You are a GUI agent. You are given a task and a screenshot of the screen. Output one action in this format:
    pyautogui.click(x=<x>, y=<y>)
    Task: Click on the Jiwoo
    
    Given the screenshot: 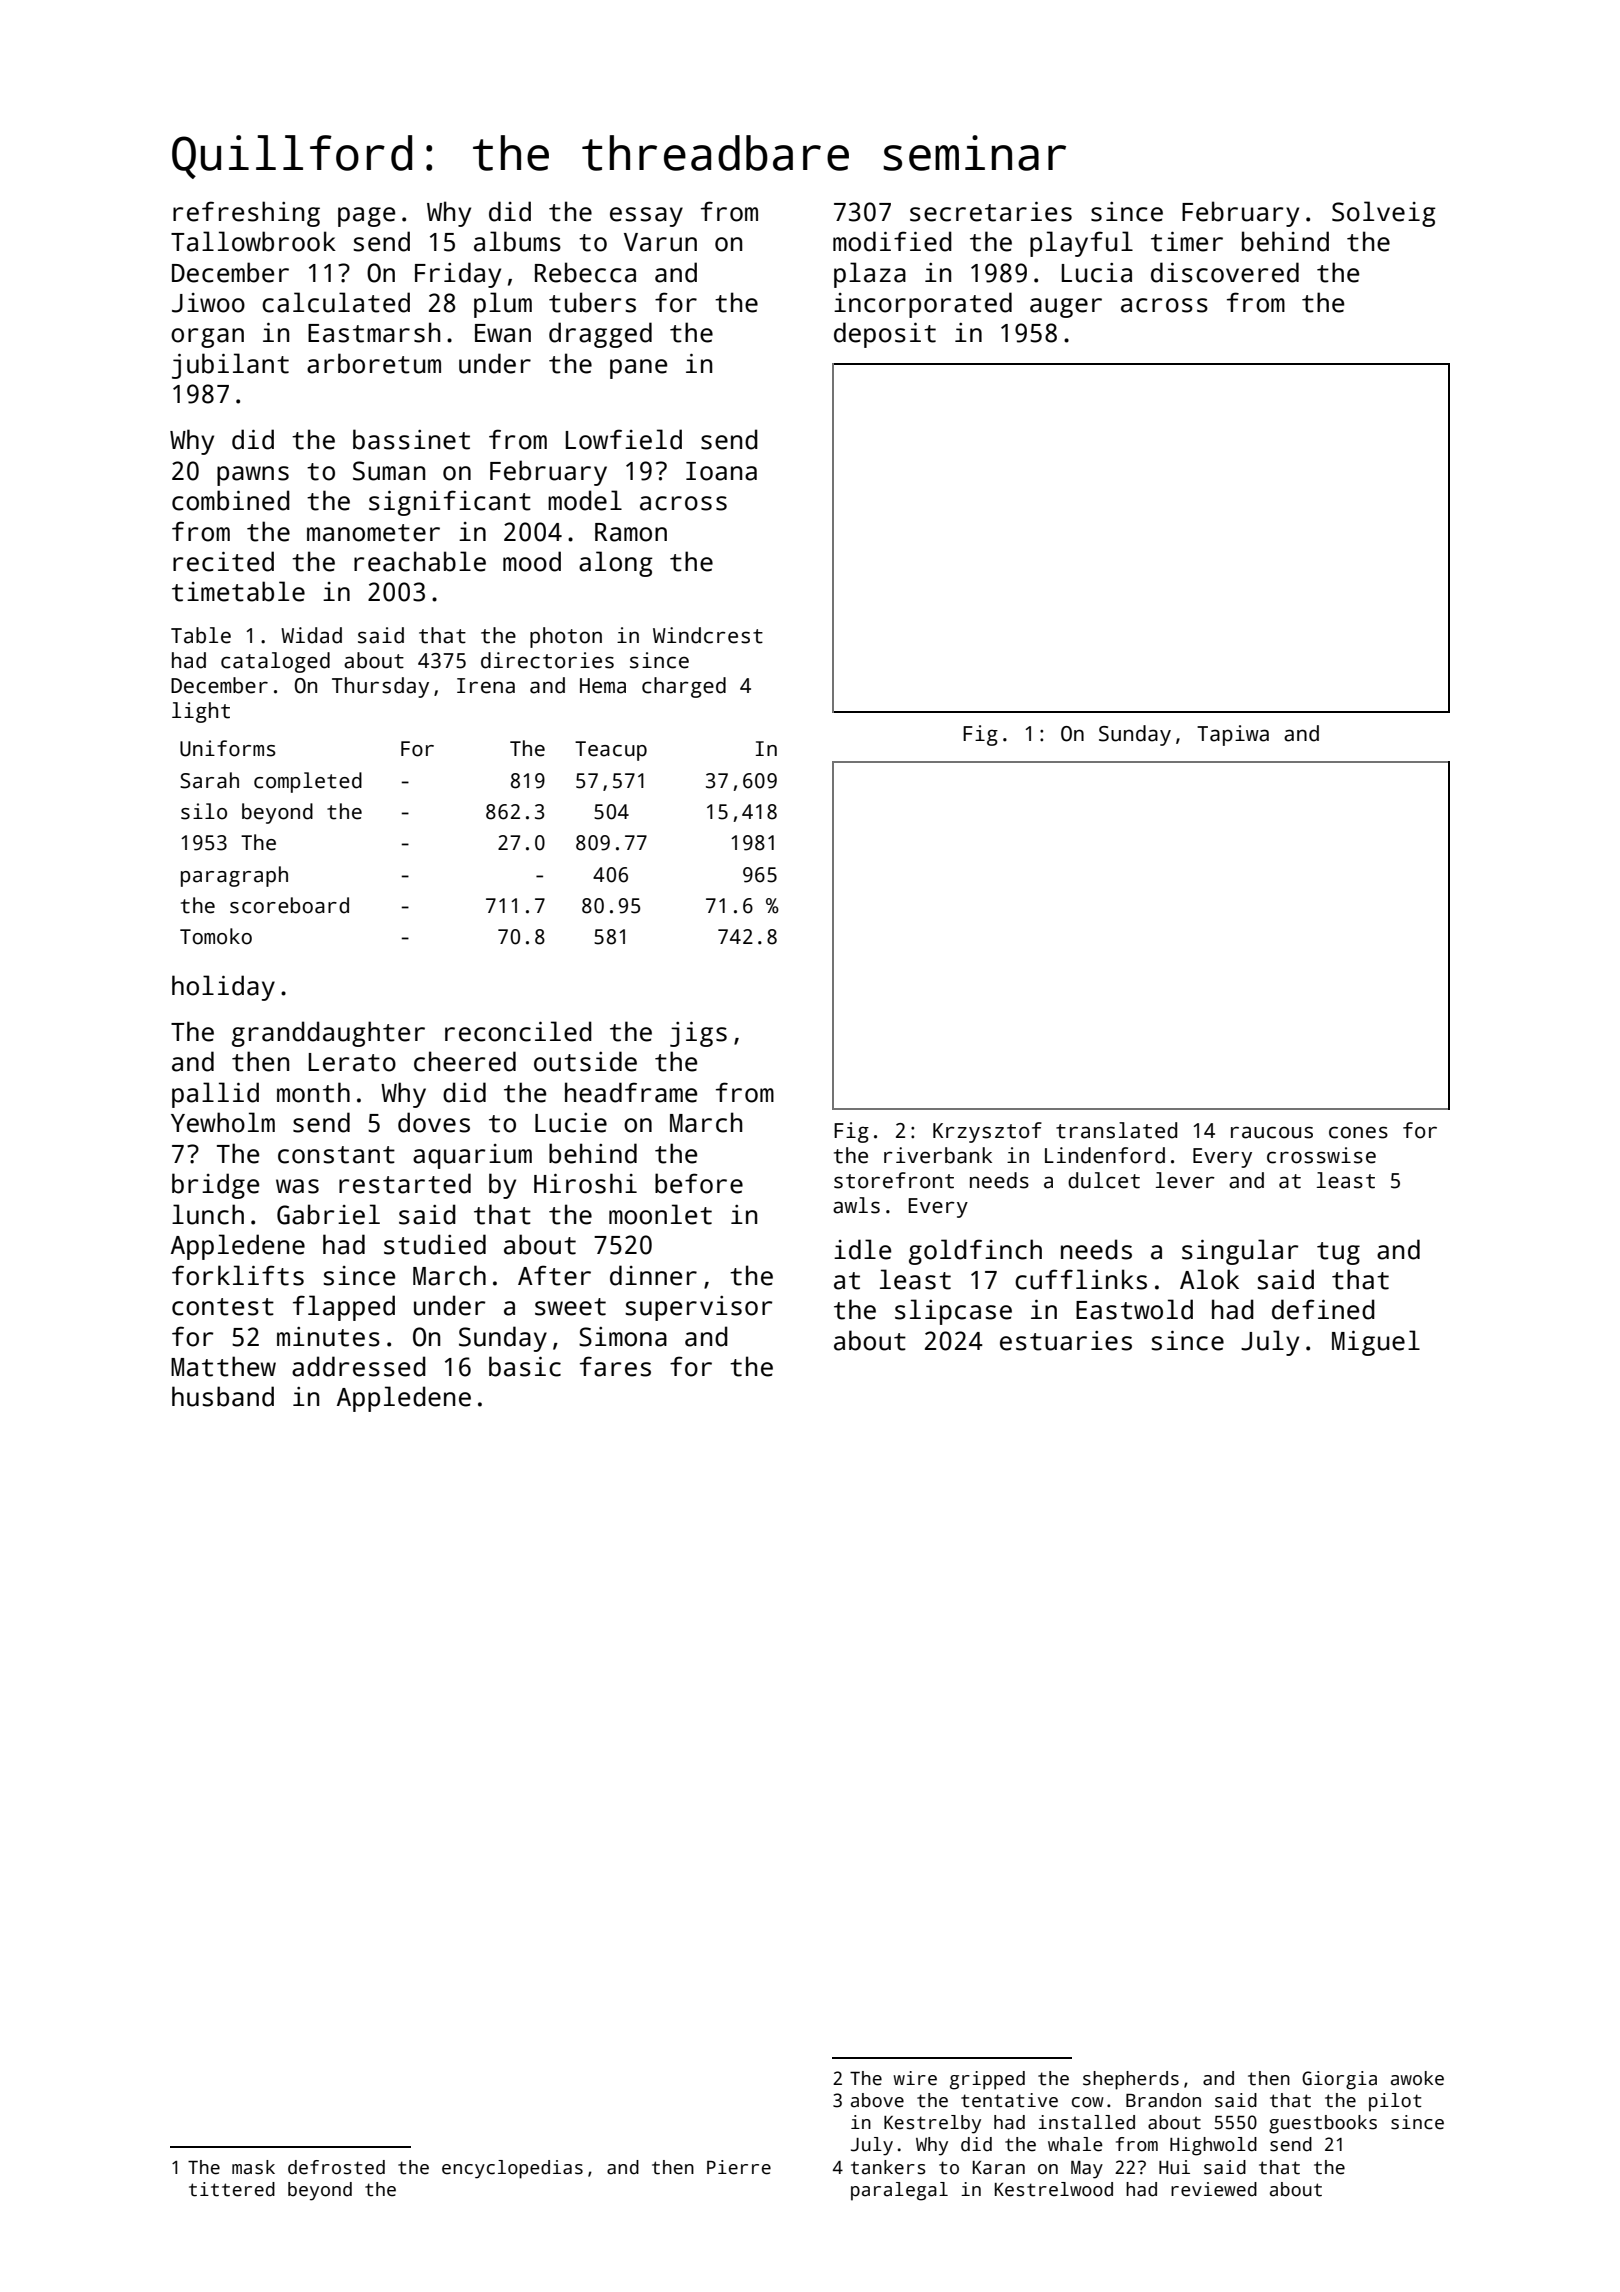 What is the action you would take?
    pyautogui.click(x=208, y=303)
